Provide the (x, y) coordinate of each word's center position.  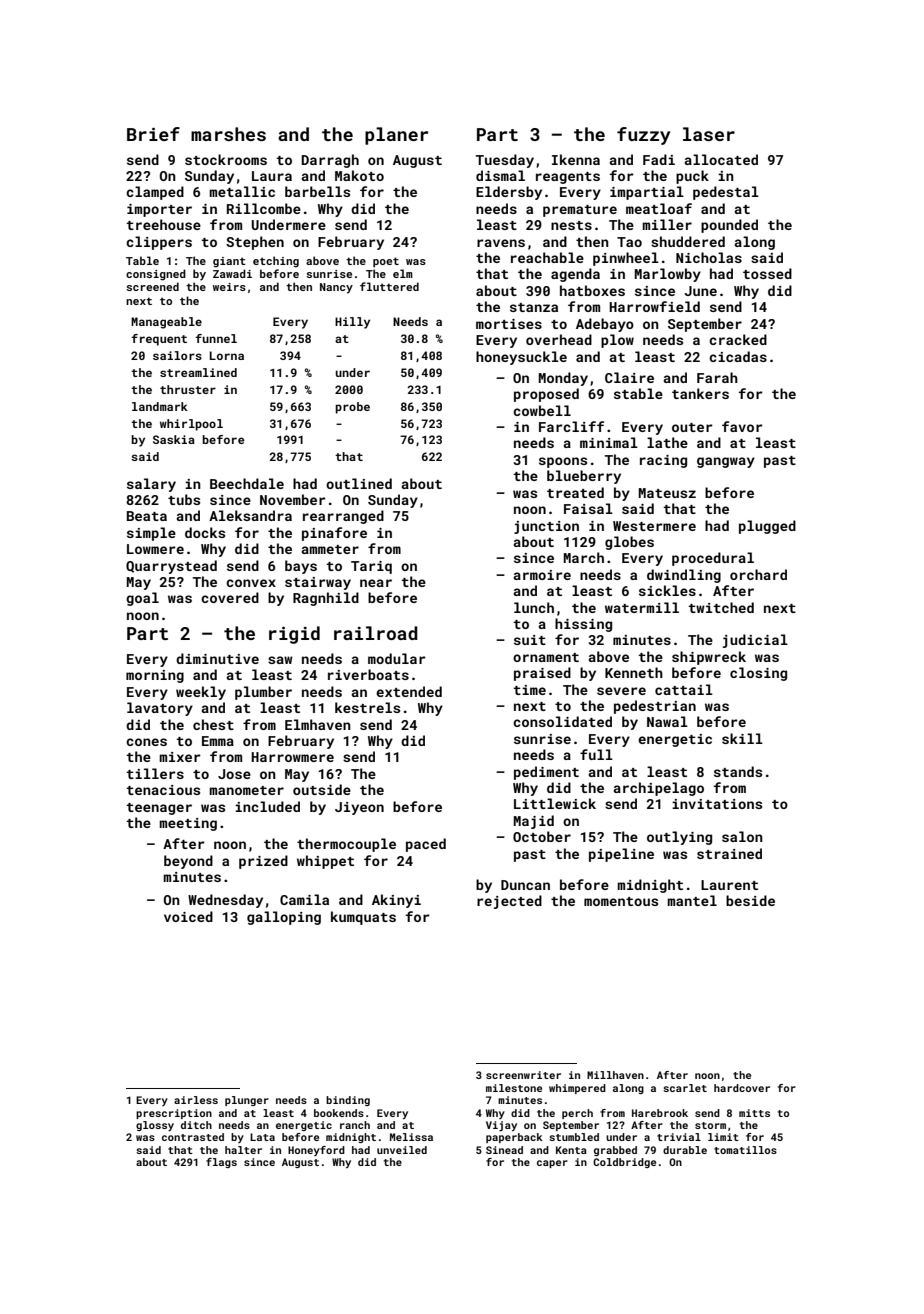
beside (750, 900)
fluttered (389, 286)
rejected (509, 902)
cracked (738, 339)
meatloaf (659, 208)
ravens (501, 243)
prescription (174, 1114)
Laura (272, 176)
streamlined (198, 372)
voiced (188, 916)
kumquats (363, 918)
